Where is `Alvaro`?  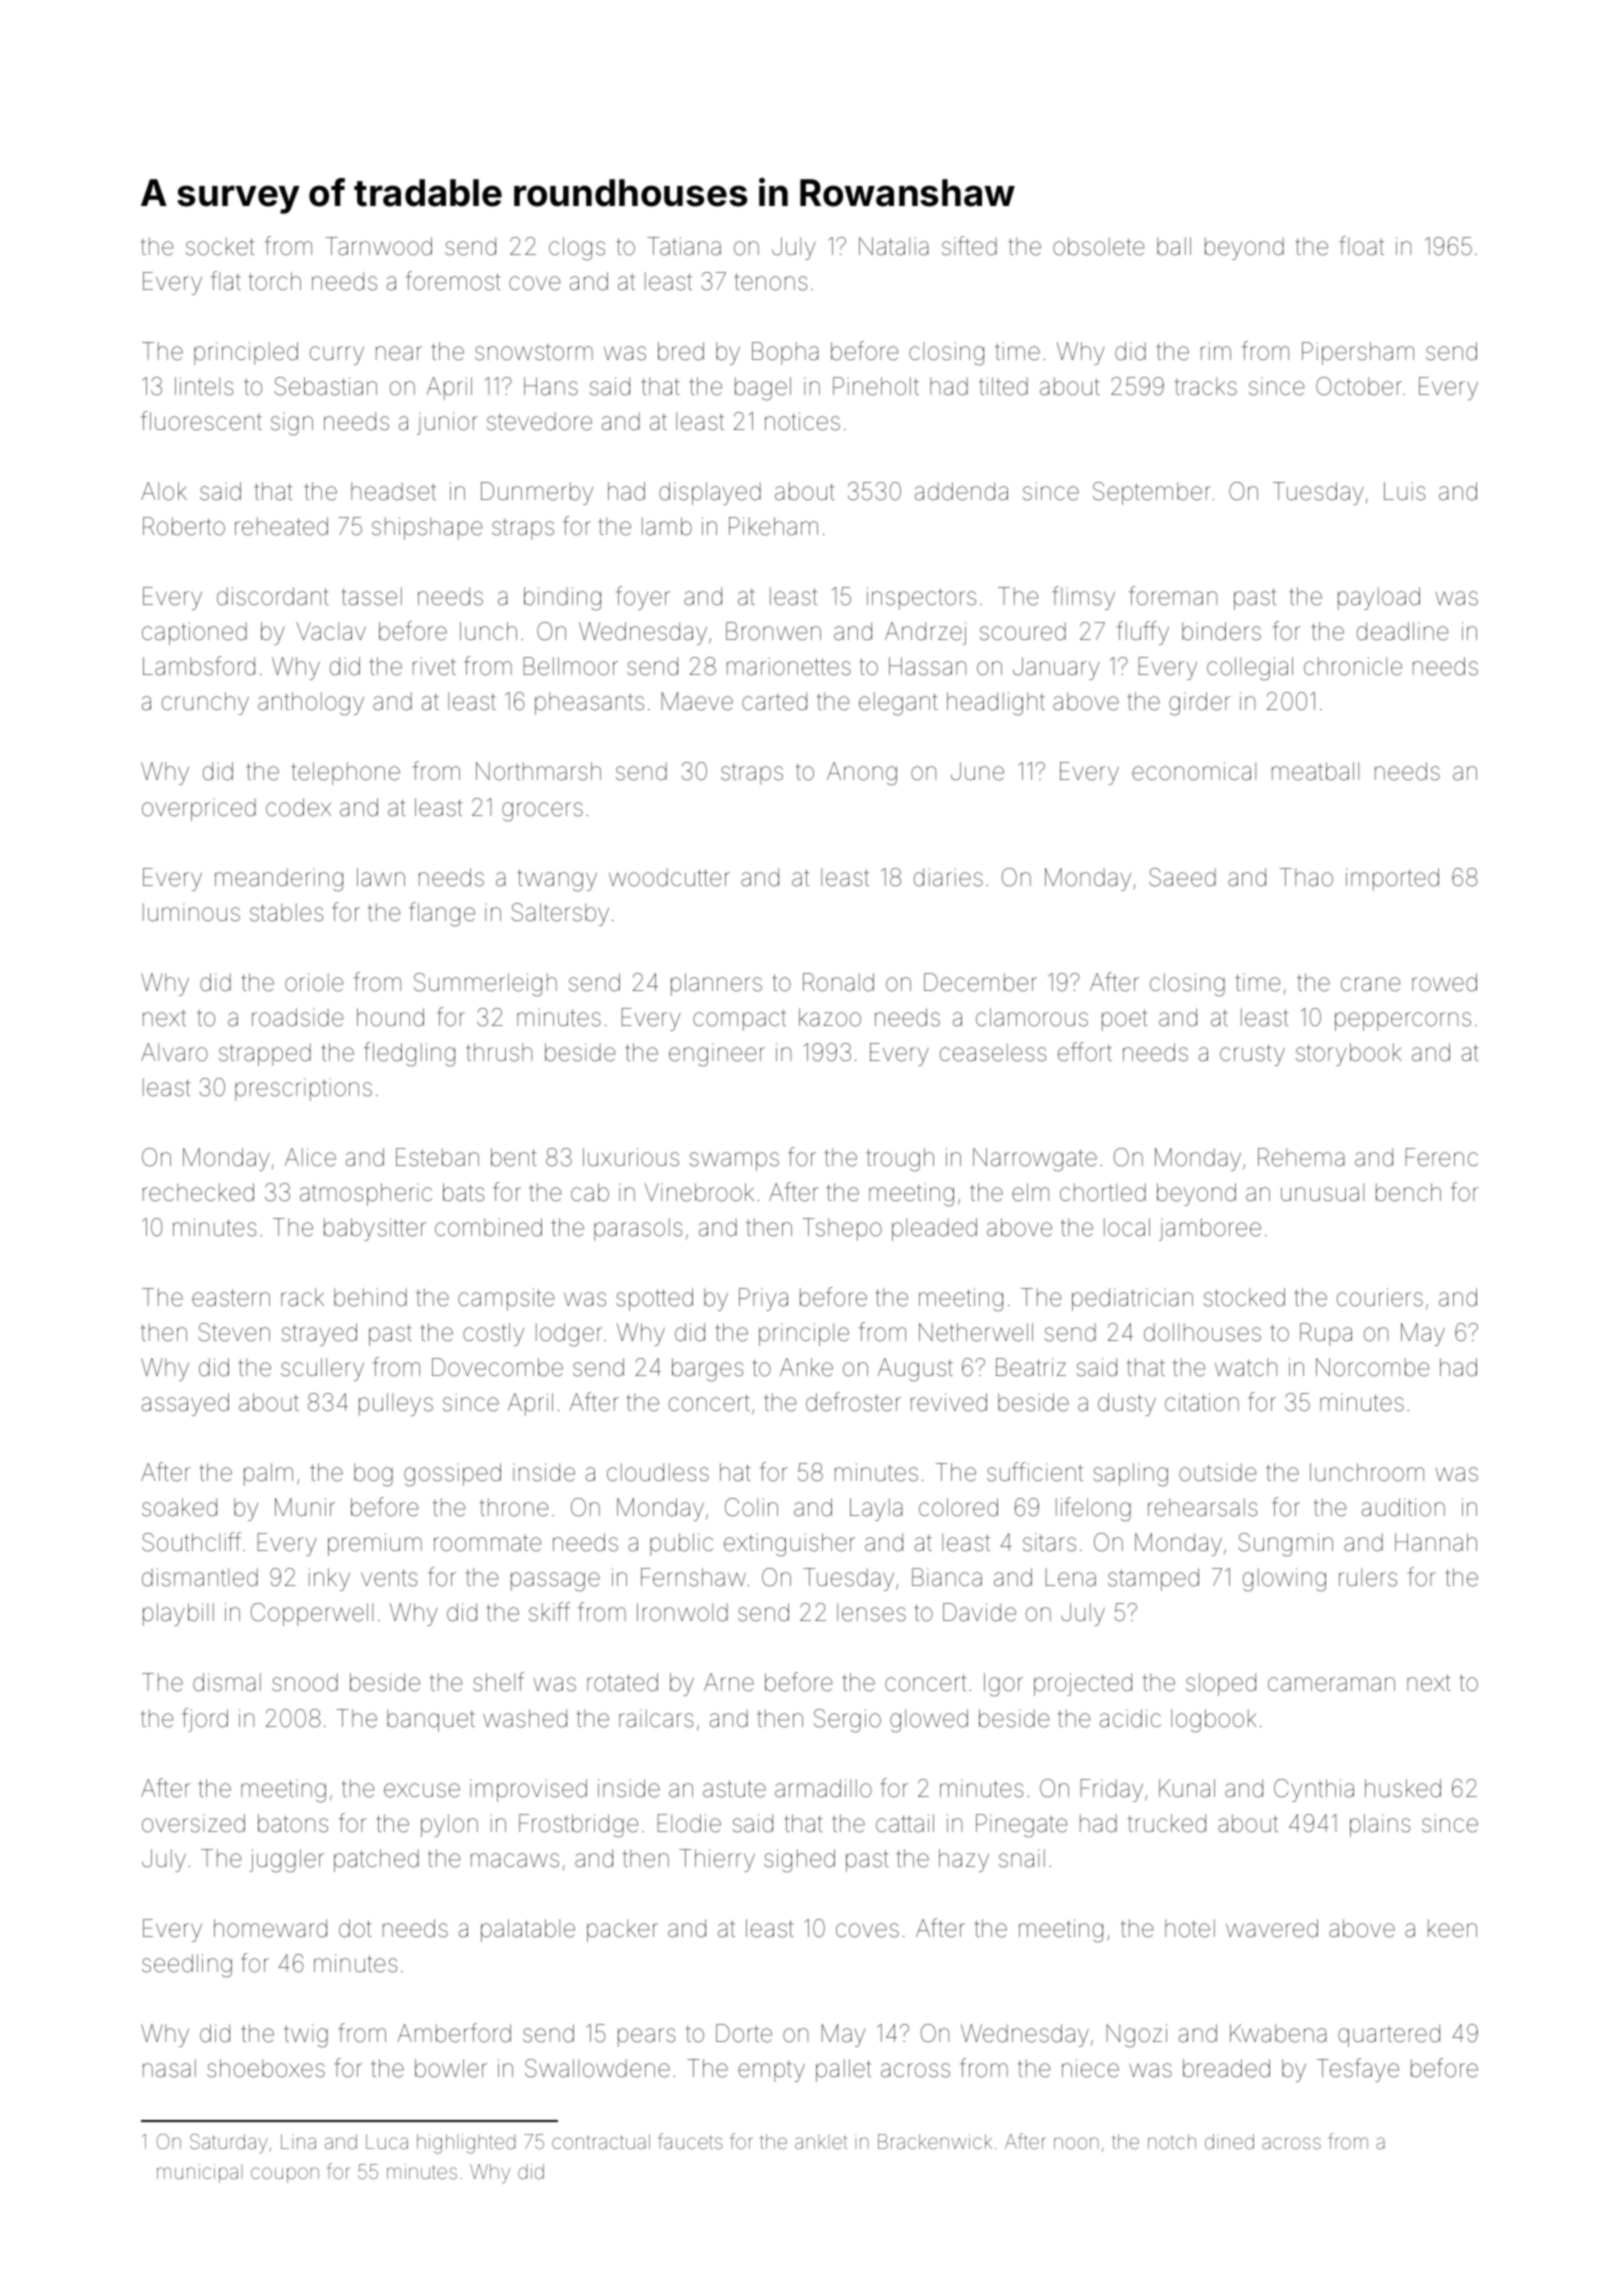
Alvaro is located at coordinates (174, 1052).
